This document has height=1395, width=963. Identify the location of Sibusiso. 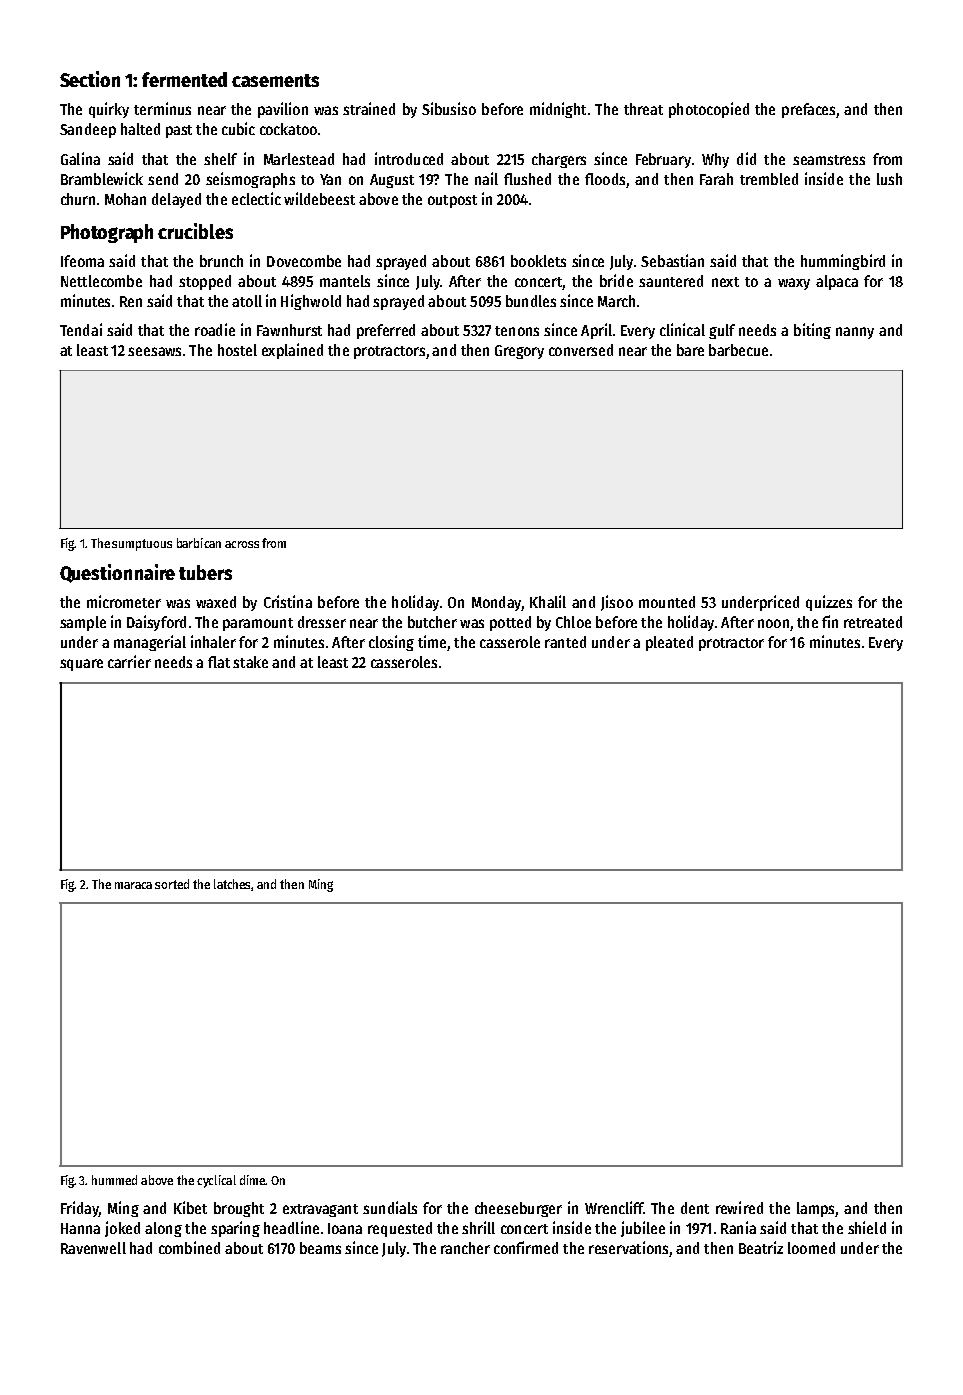
(449, 108).
